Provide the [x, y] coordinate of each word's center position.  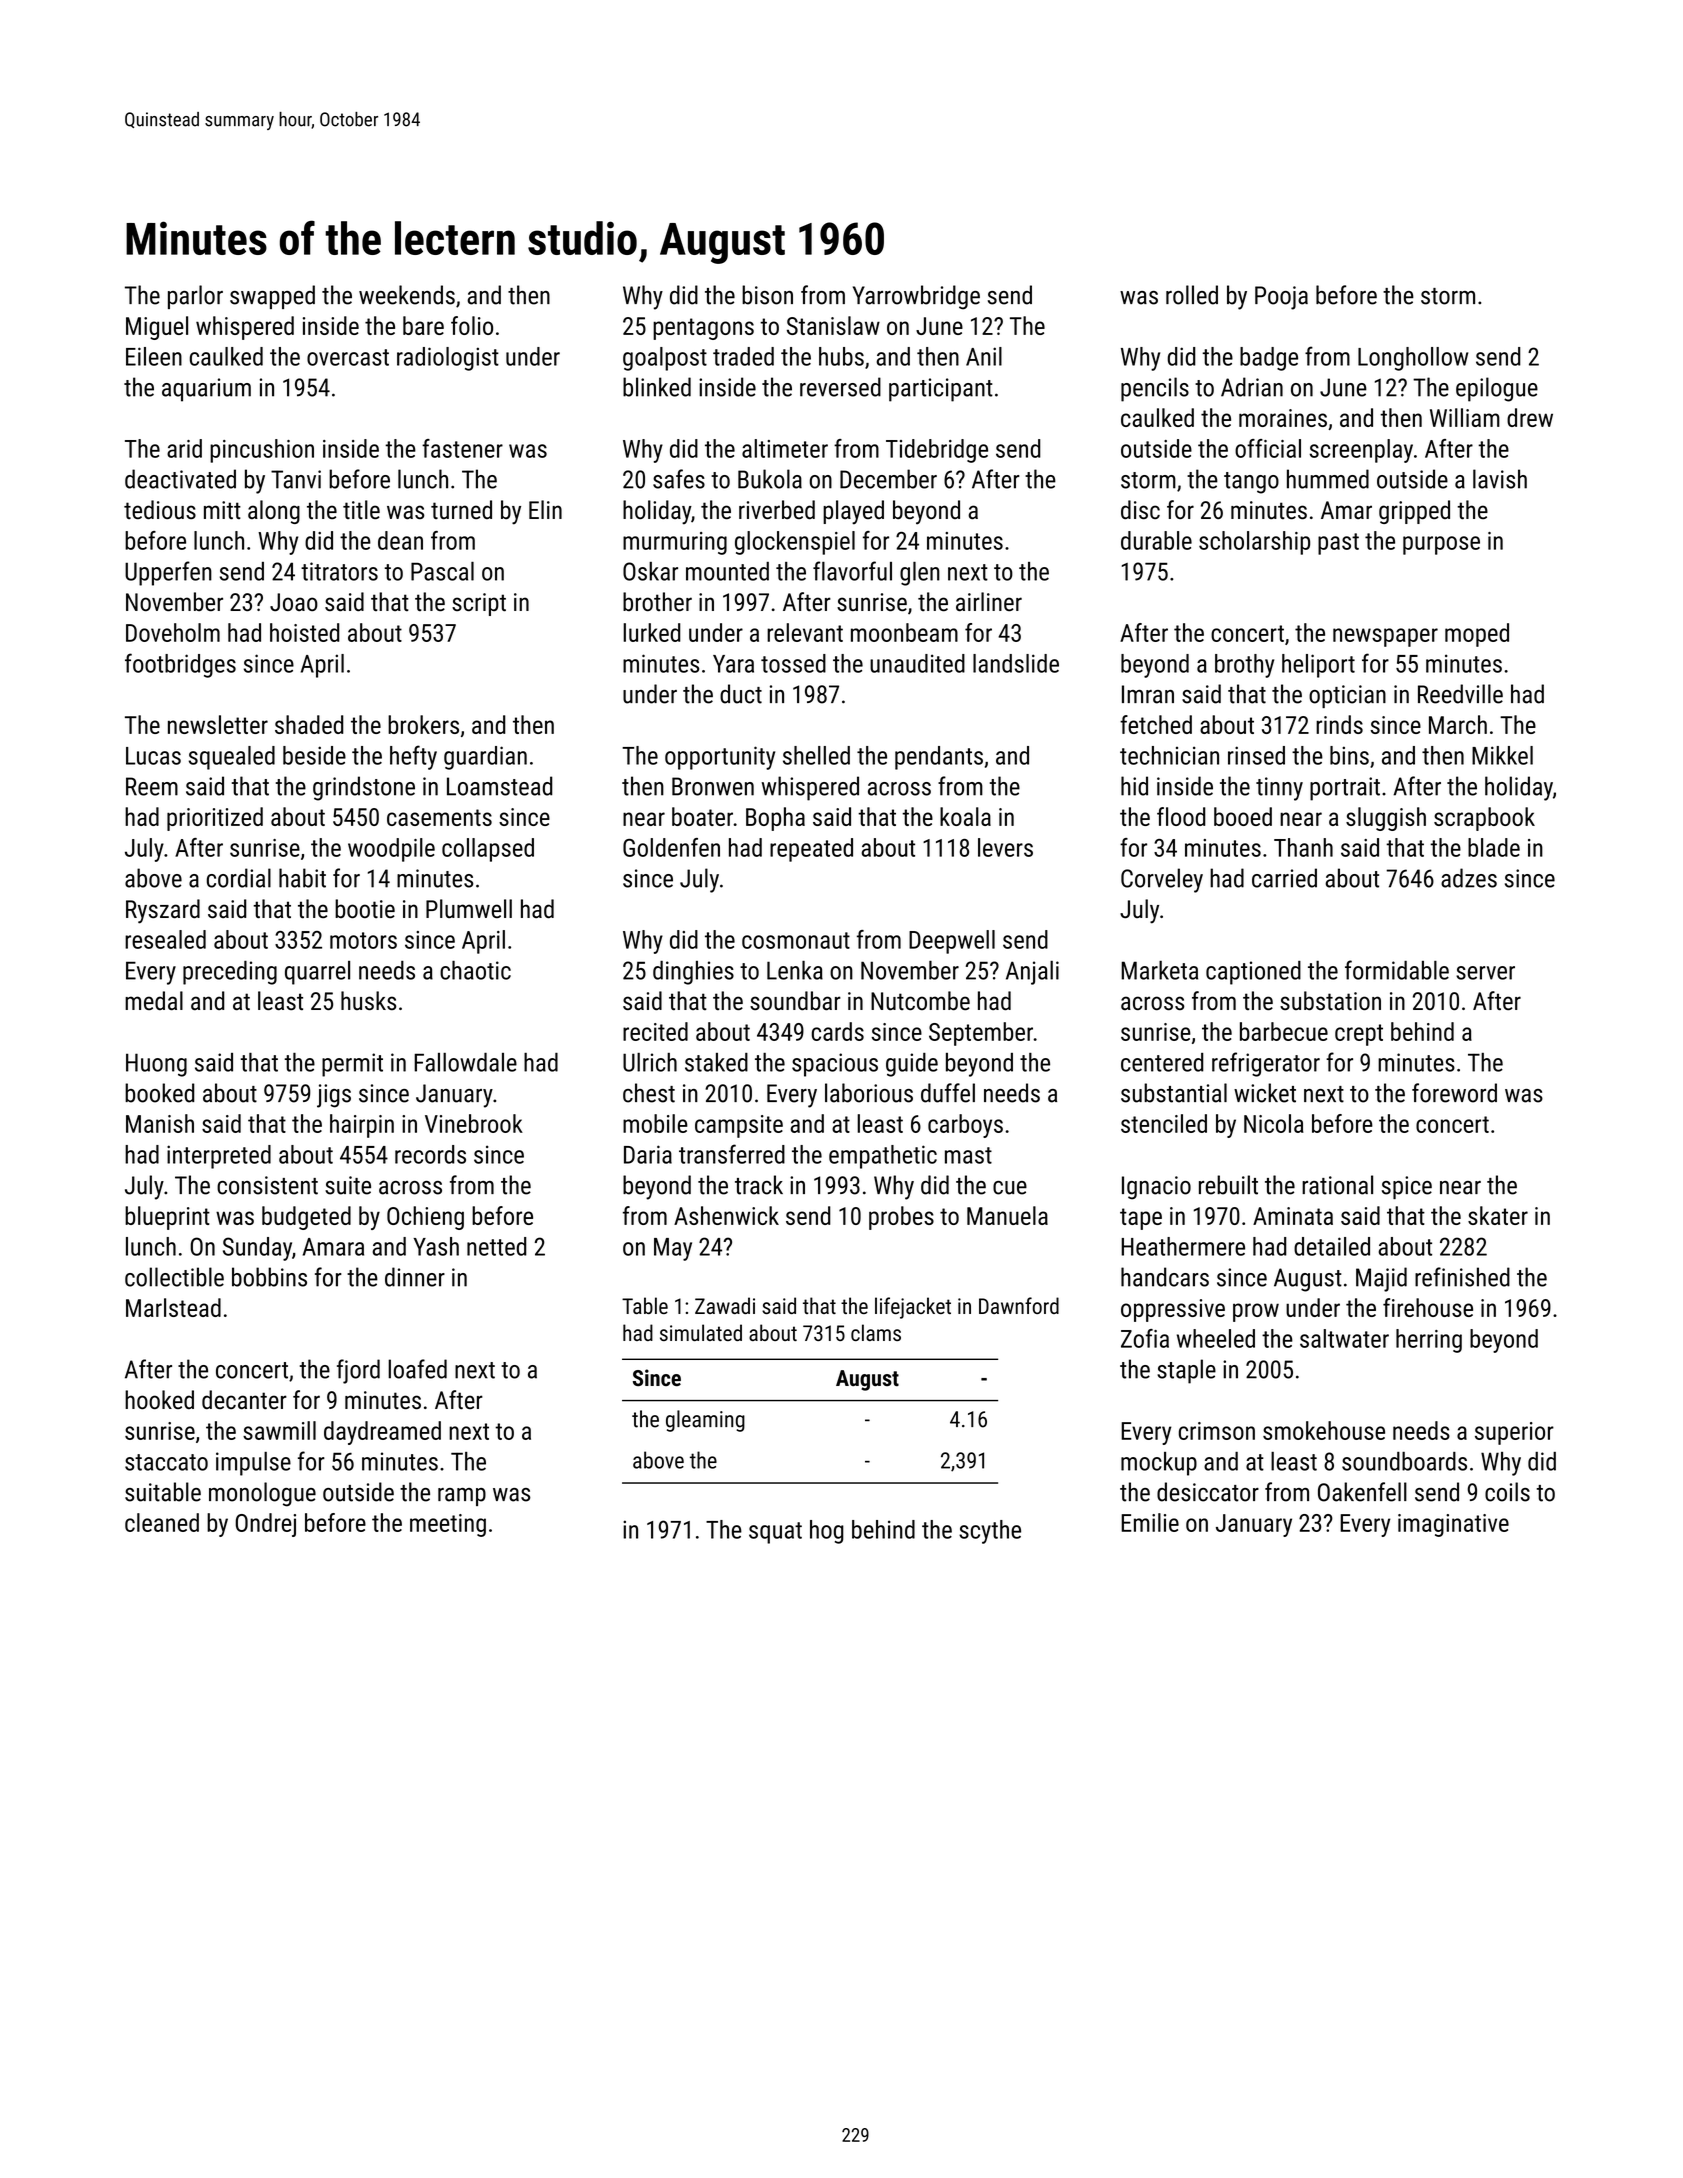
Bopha [775, 819]
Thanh [1303, 847]
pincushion [262, 451]
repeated [811, 850]
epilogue [1497, 389]
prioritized [215, 819]
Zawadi [725, 1305]
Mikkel [1502, 755]
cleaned [162, 1522]
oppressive [1173, 1310]
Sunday [257, 1249]
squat [775, 1533]
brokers [423, 724]
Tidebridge [937, 451]
